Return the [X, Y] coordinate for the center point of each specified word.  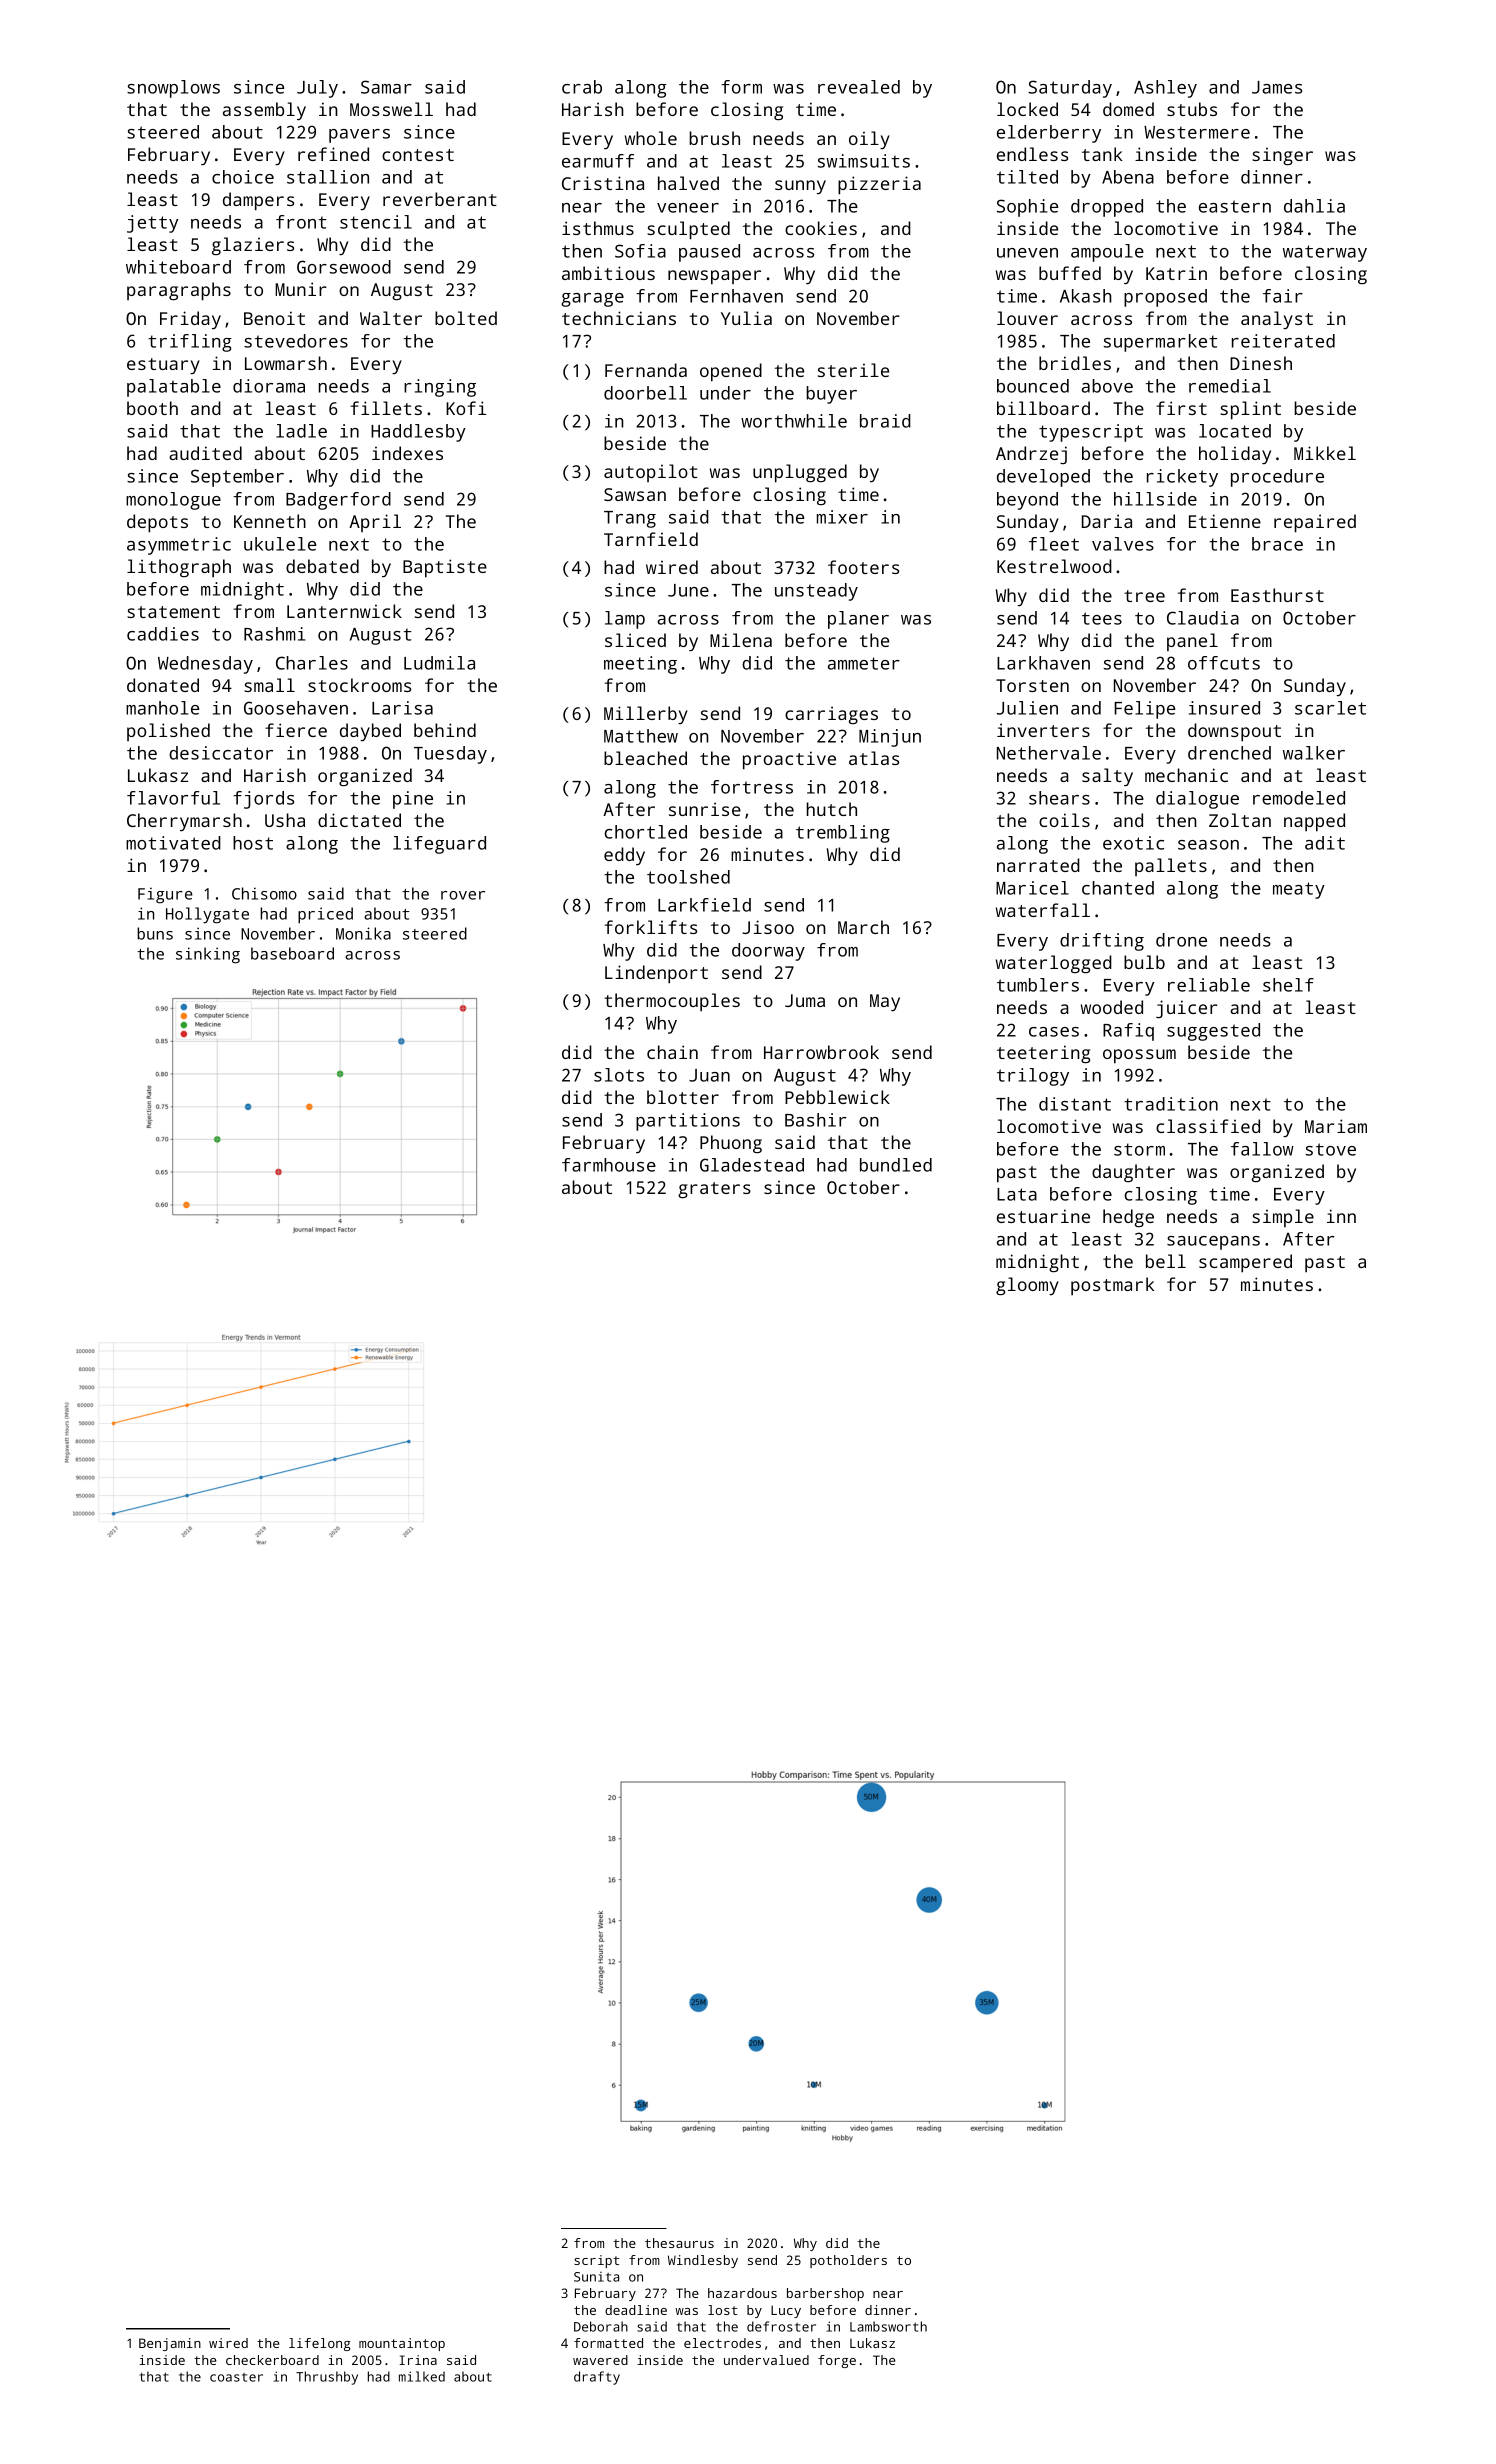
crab [582, 87]
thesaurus [679, 2243]
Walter [391, 318]
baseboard [292, 953]
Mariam [1336, 1126]
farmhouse [609, 1165]
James [1277, 87]
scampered [1245, 1263]
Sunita [596, 2277]
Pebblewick [837, 1097]
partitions [688, 1122]
